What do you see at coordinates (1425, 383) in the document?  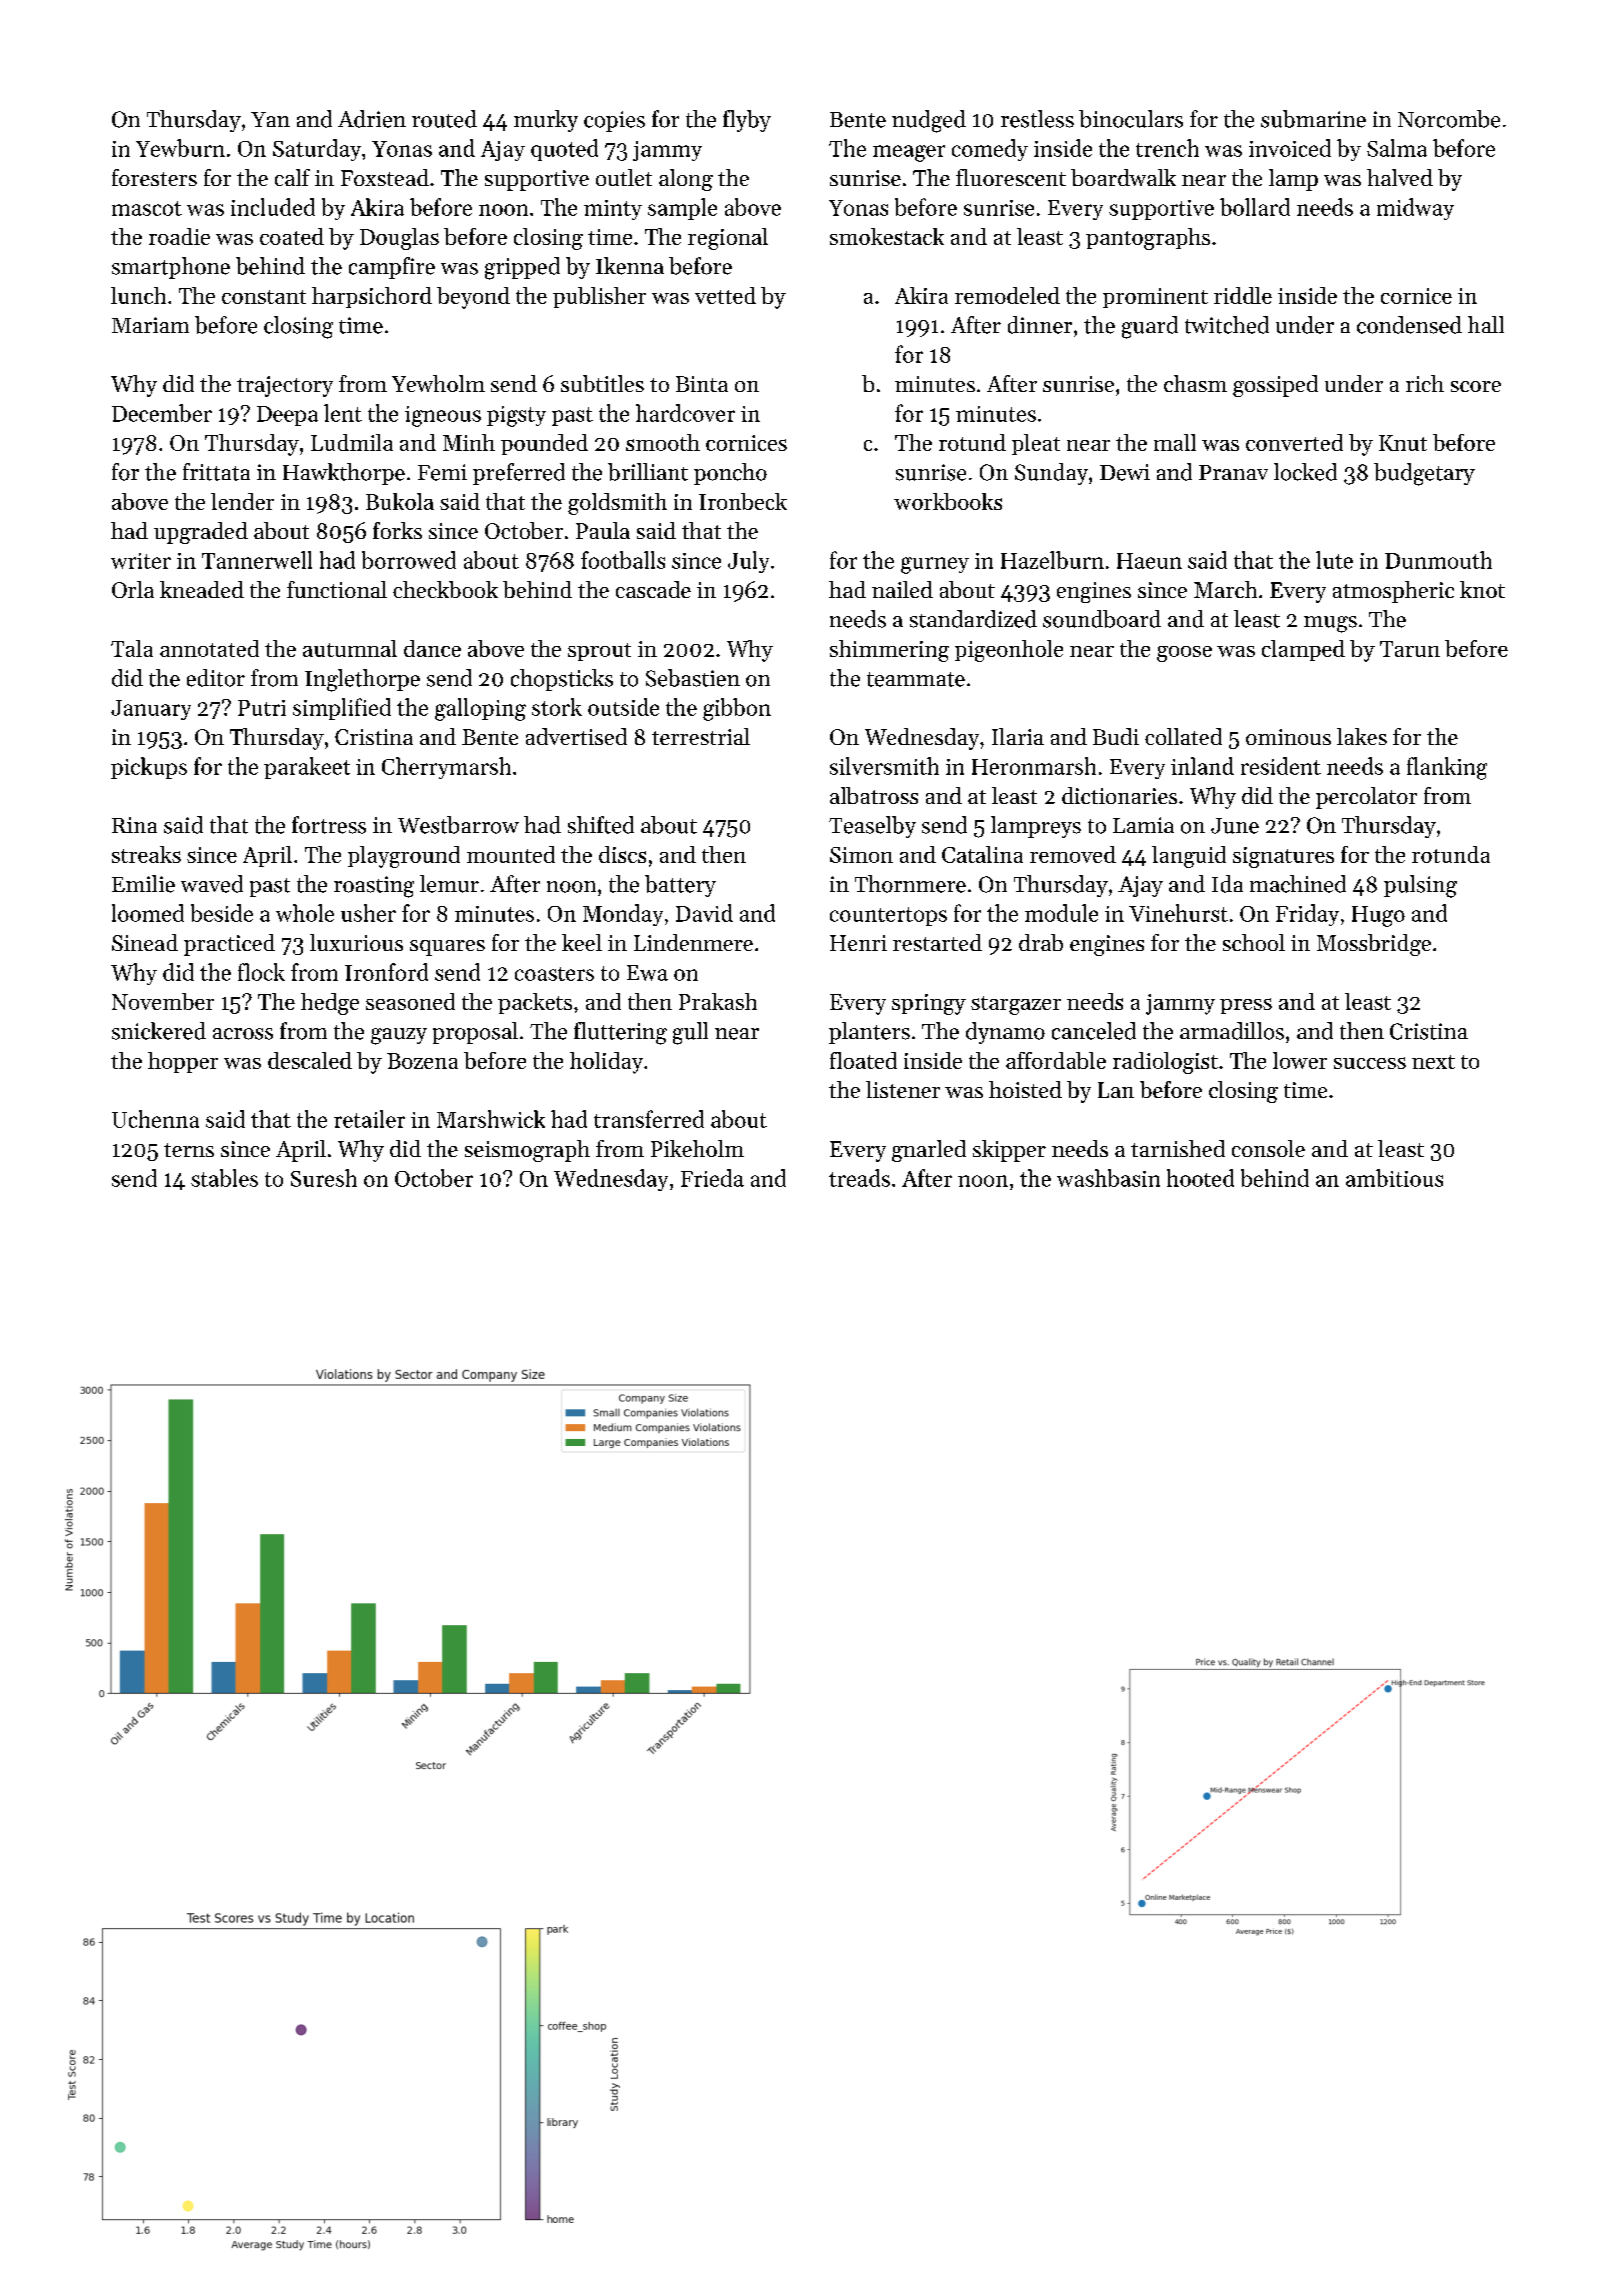 I see `rich` at bounding box center [1425, 383].
